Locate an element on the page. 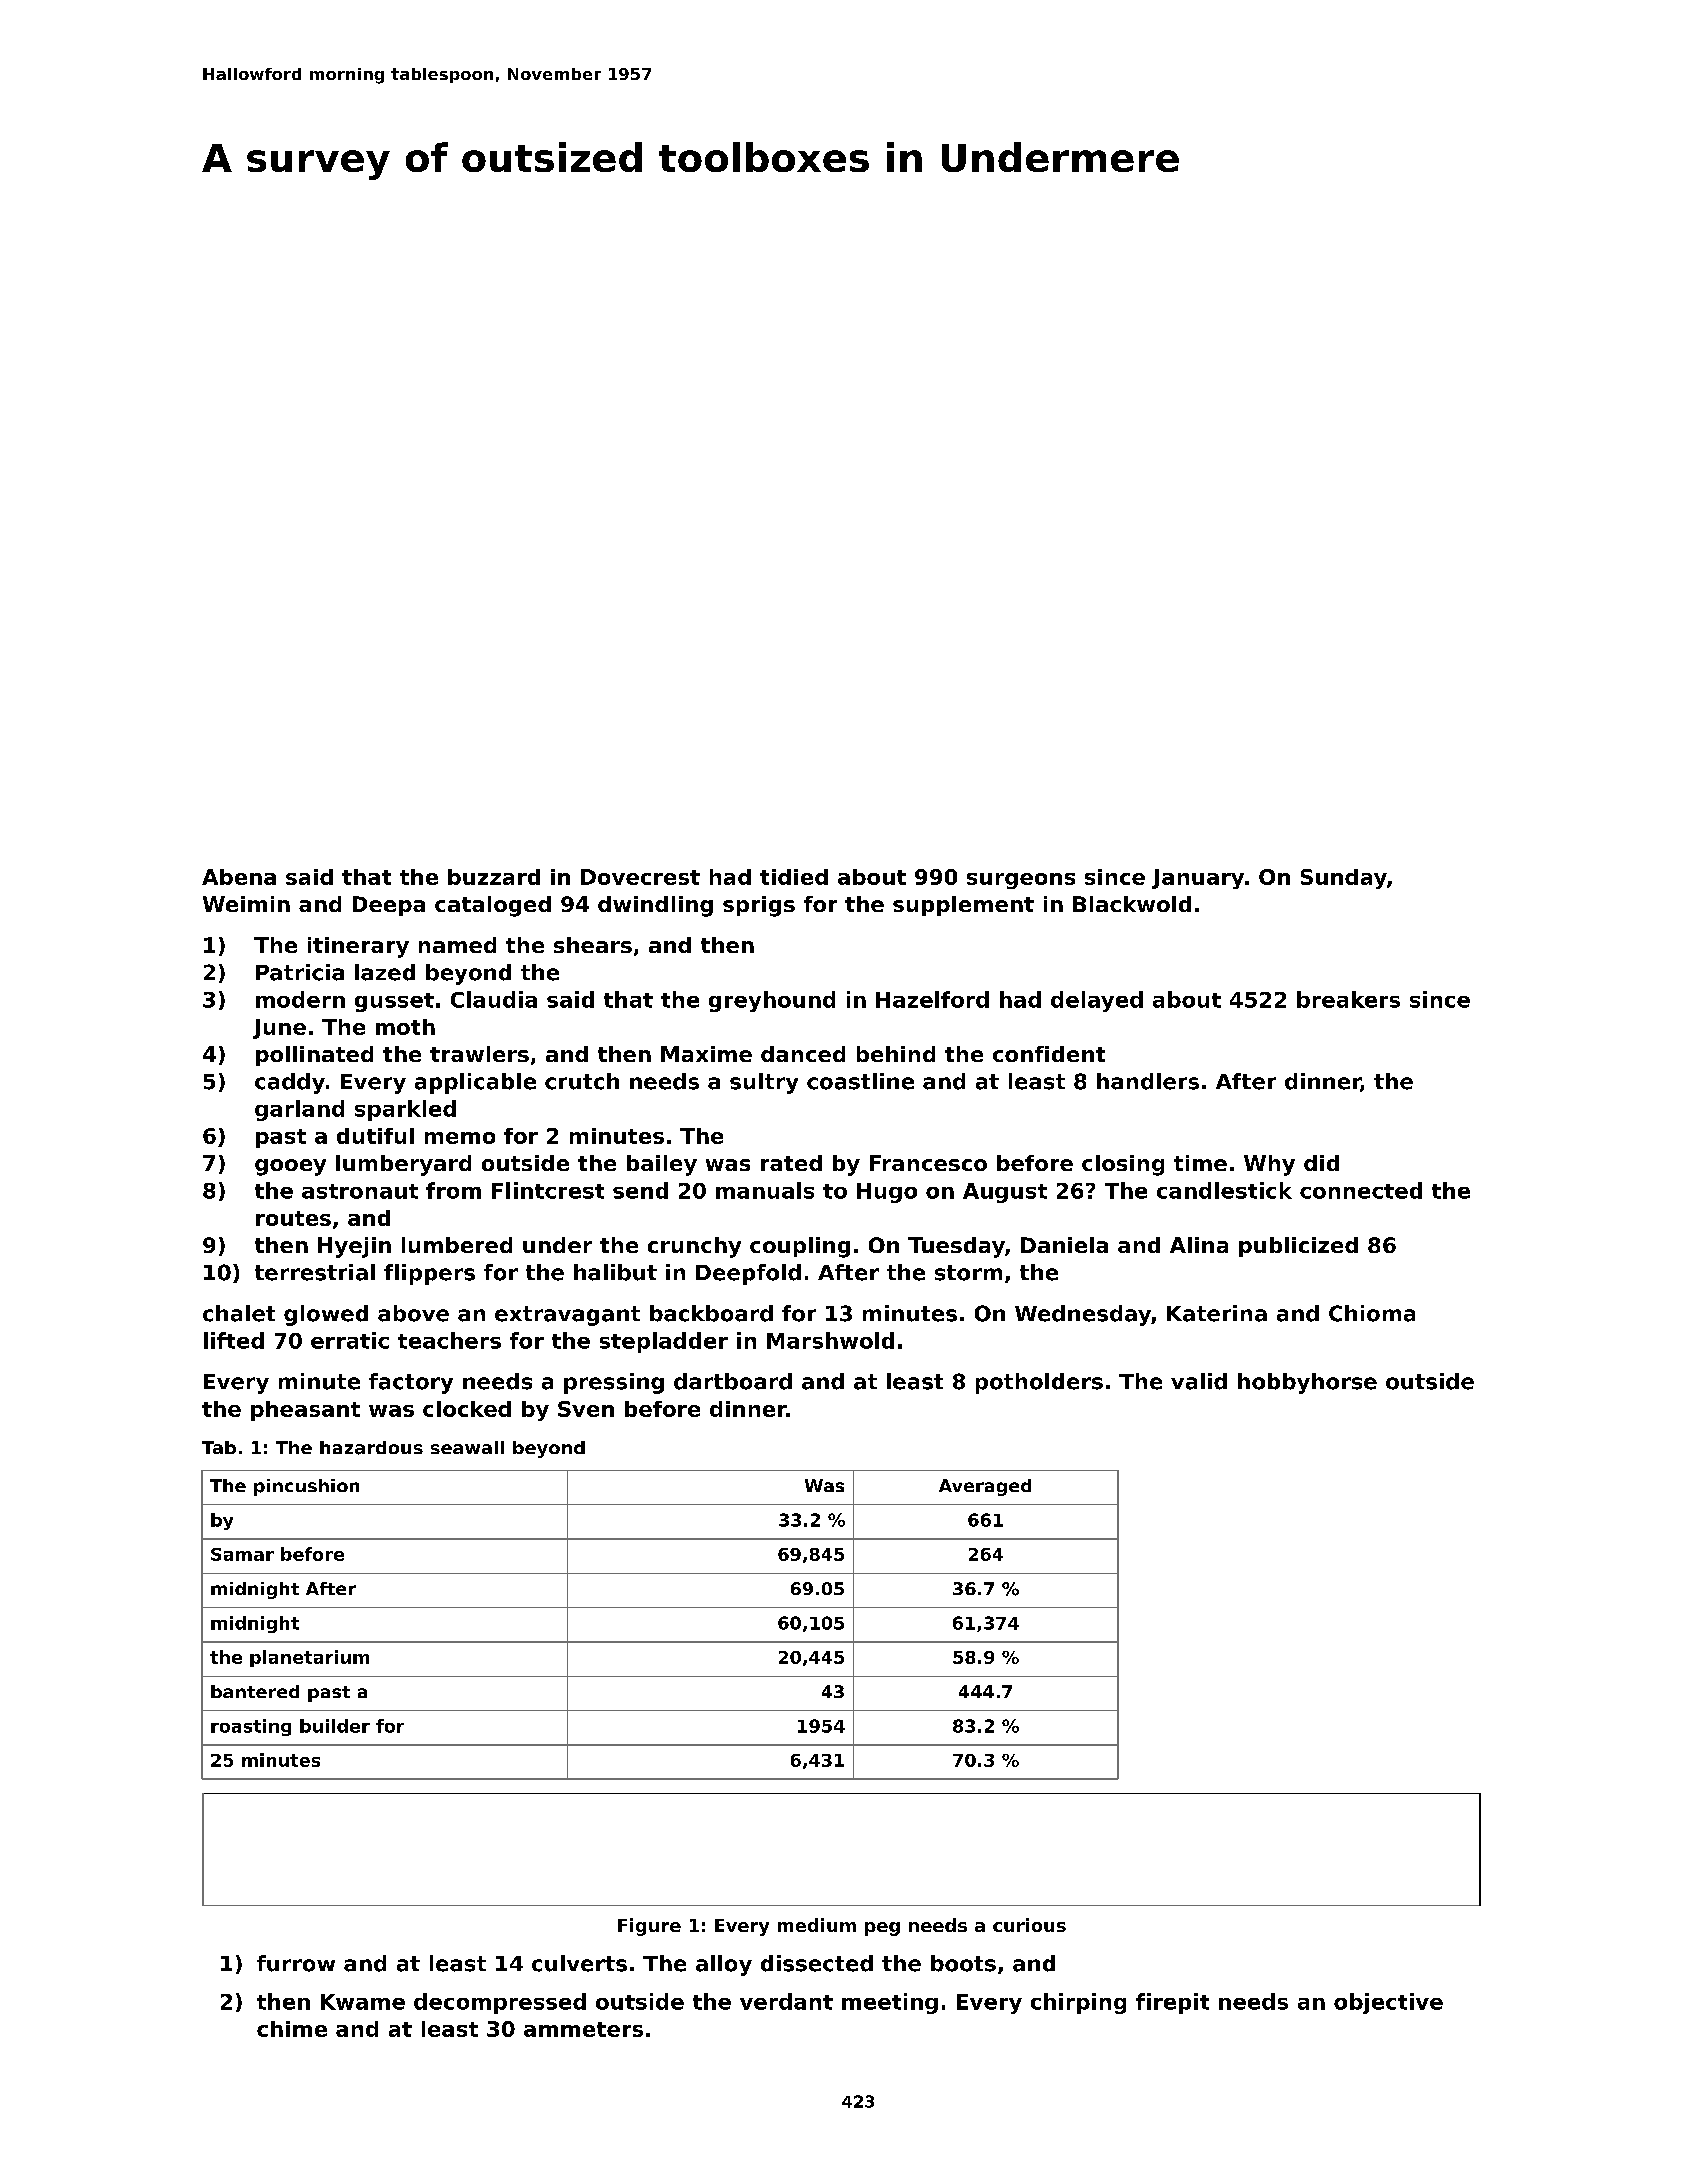 The width and height of the page is (1683, 2178). planetarium is located at coordinates (309, 1658).
